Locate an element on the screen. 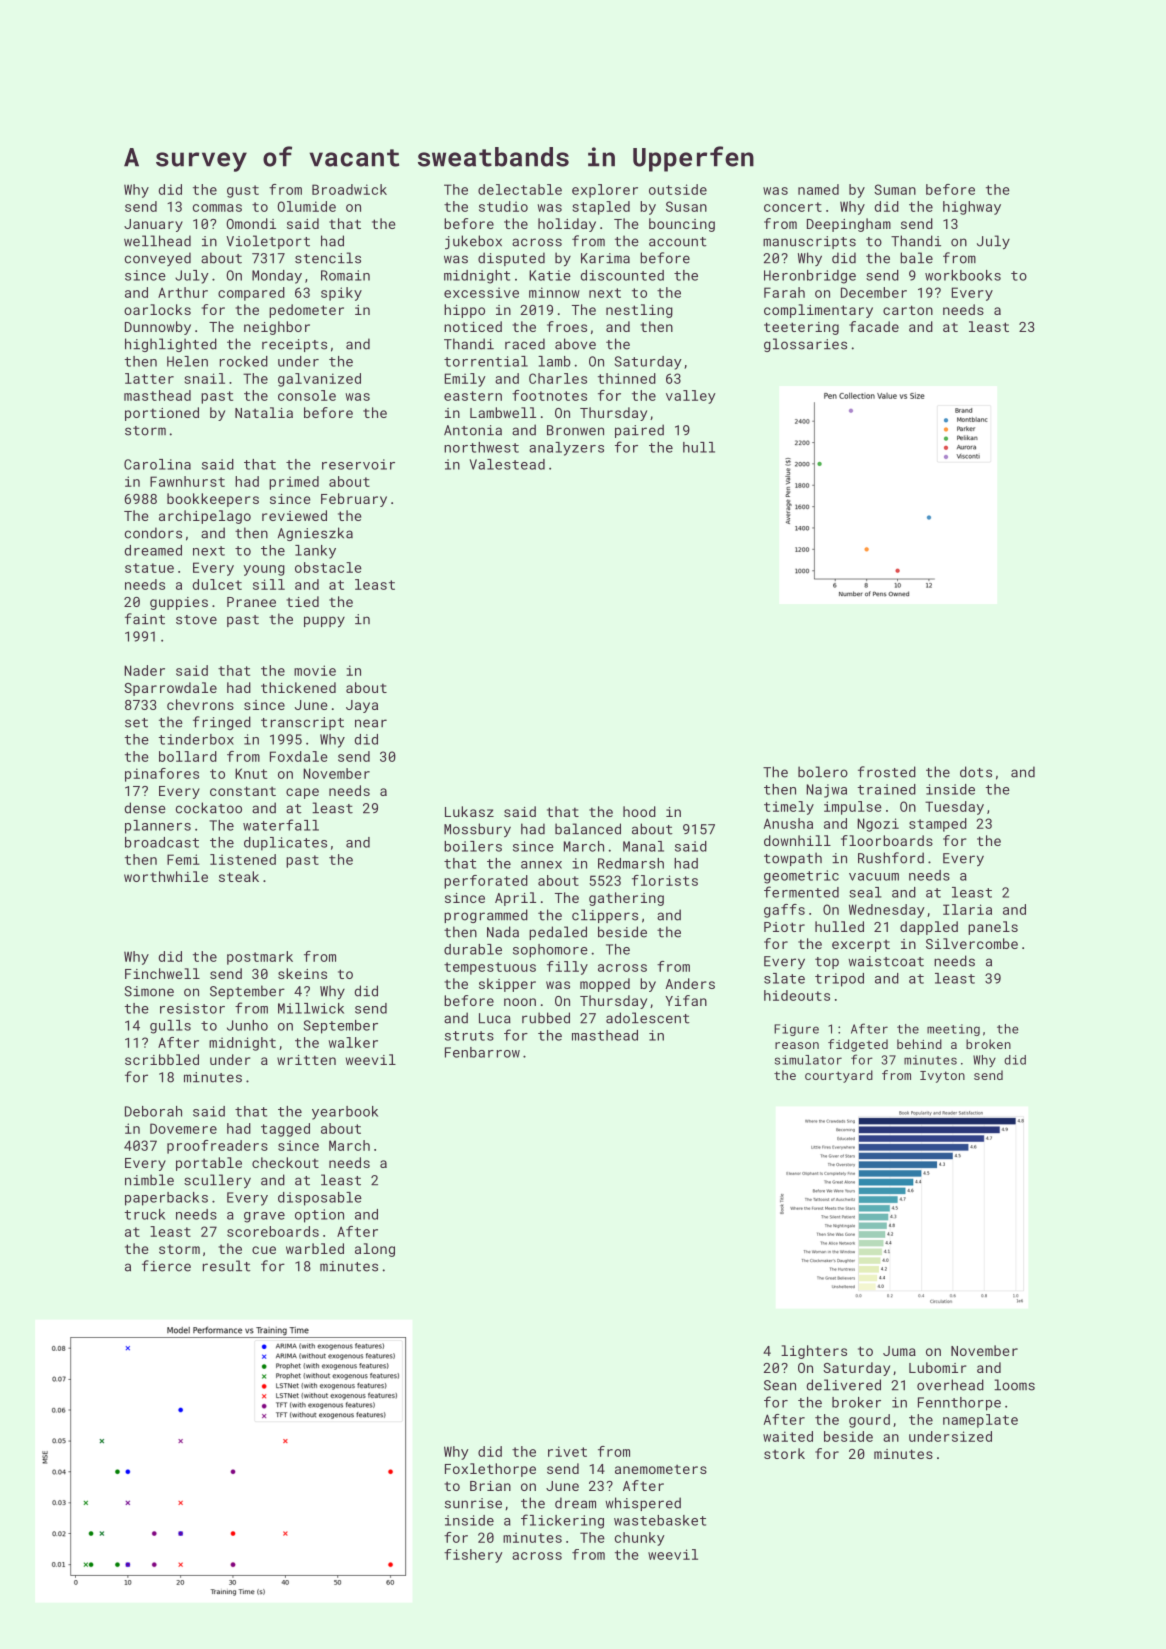 This screenshot has height=1649, width=1166. delectable is located at coordinates (520, 189).
